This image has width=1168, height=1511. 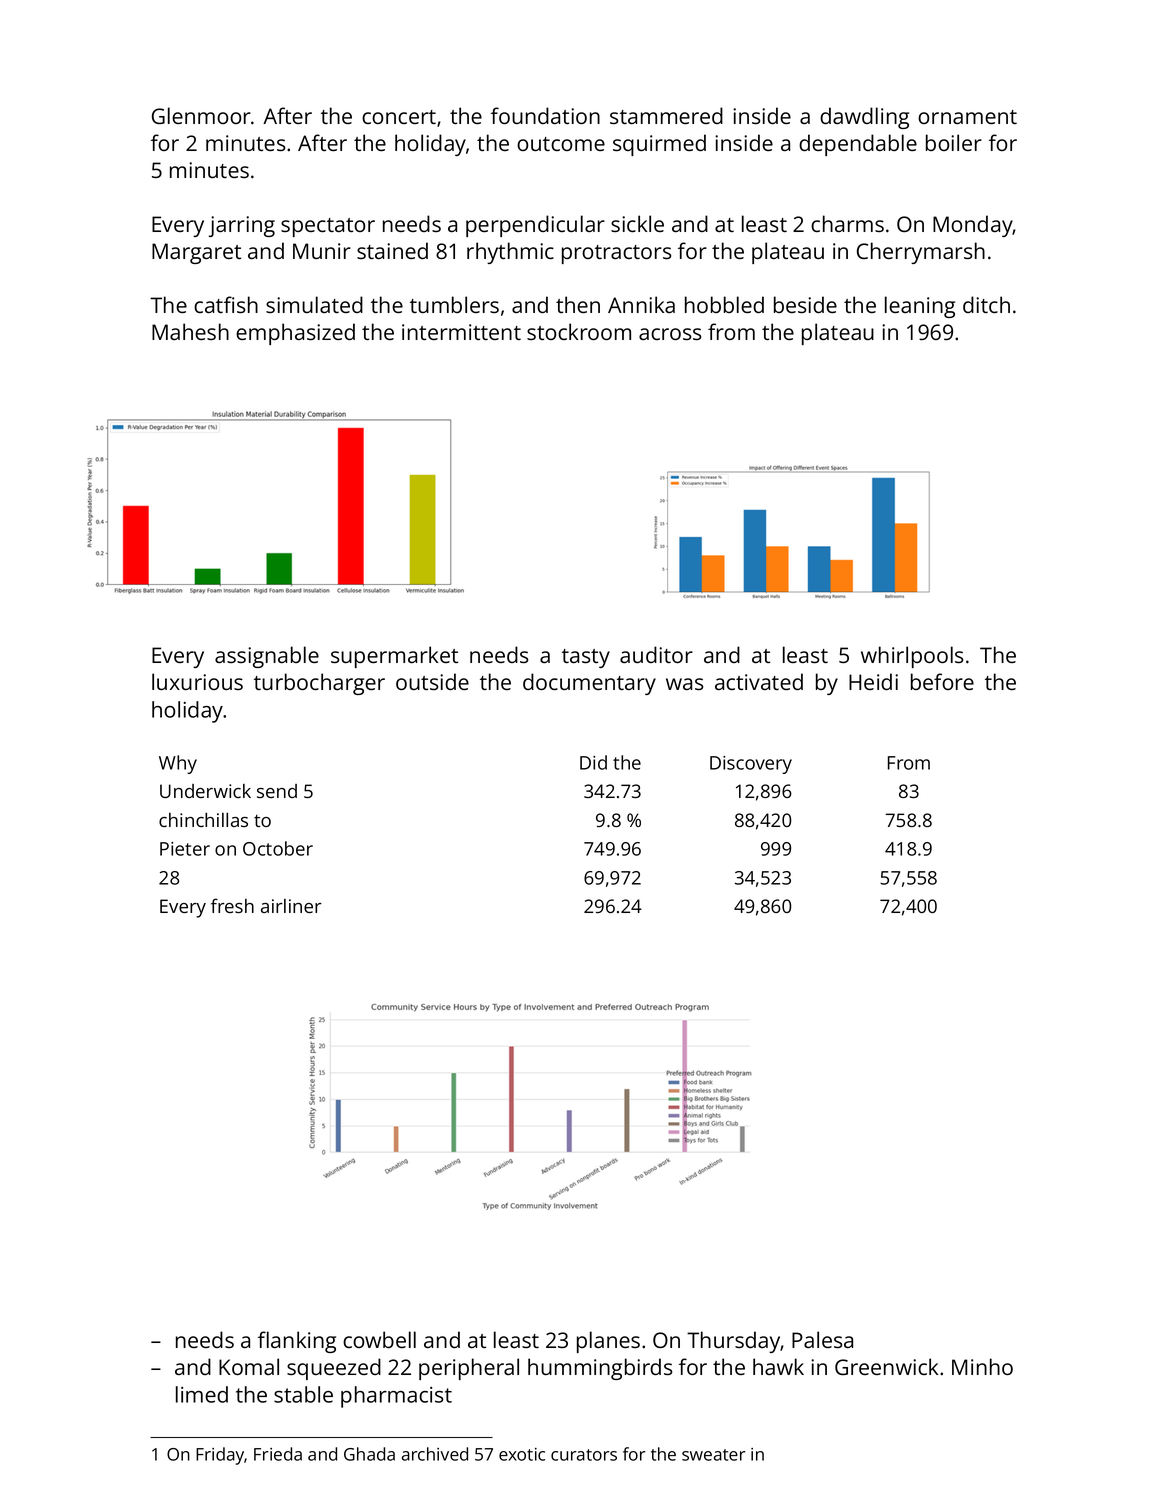 What do you see at coordinates (912, 657) in the image?
I see `whirlpools` at bounding box center [912, 657].
